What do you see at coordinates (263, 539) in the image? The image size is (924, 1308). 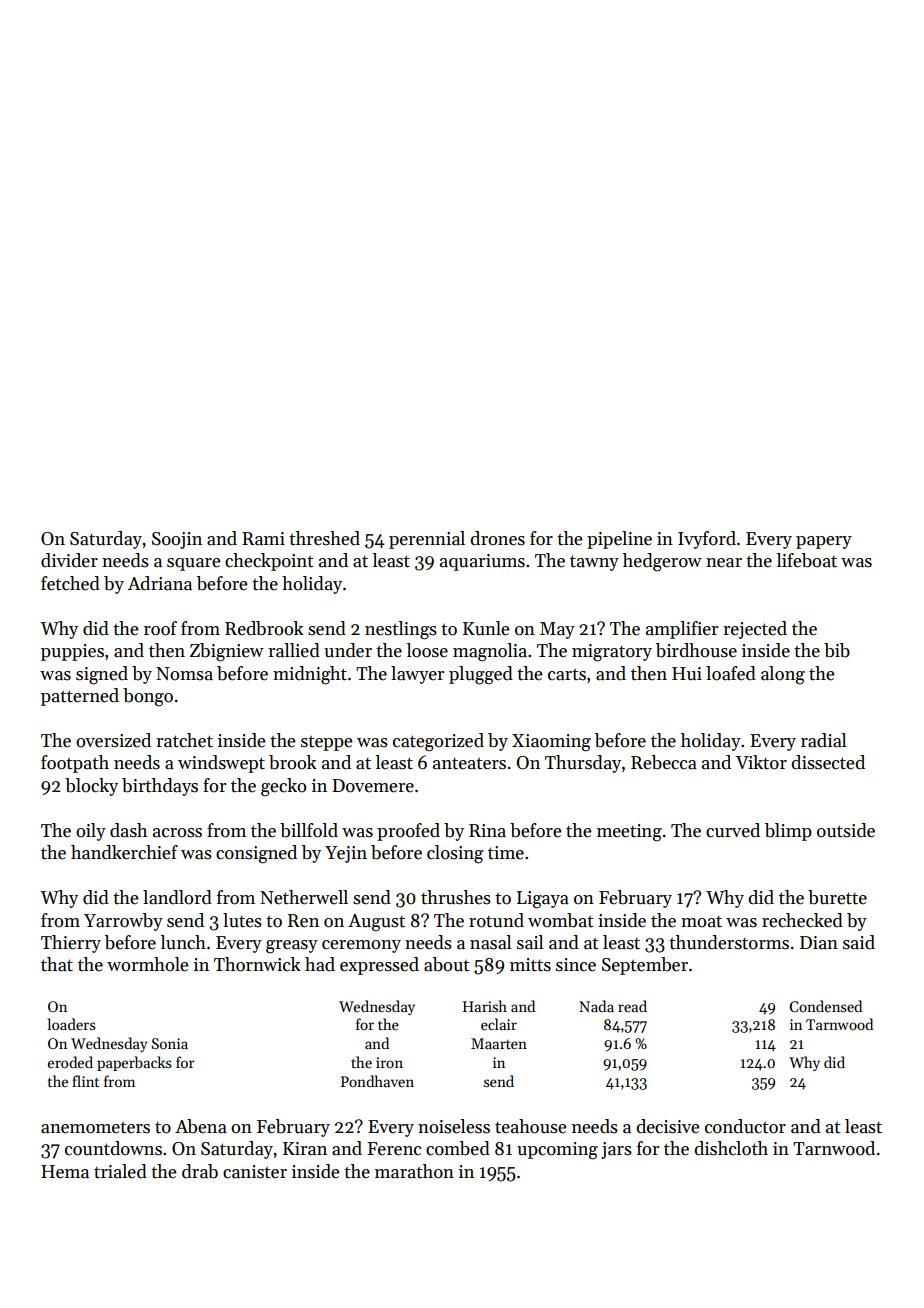 I see `Rami` at bounding box center [263, 539].
